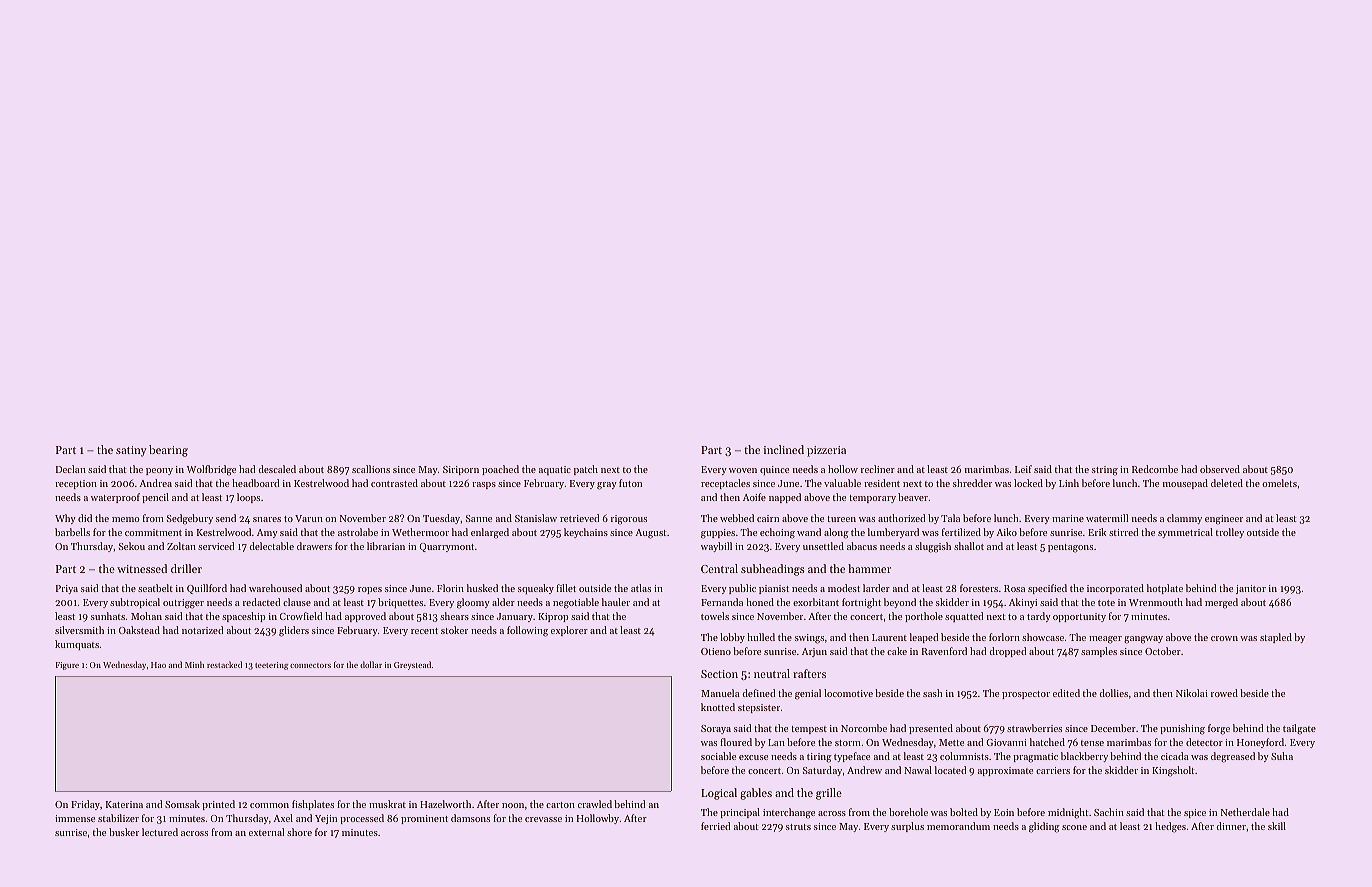 The width and height of the screenshot is (1372, 887). Describe the element at coordinates (784, 449) in the screenshot. I see `inclined` at that location.
